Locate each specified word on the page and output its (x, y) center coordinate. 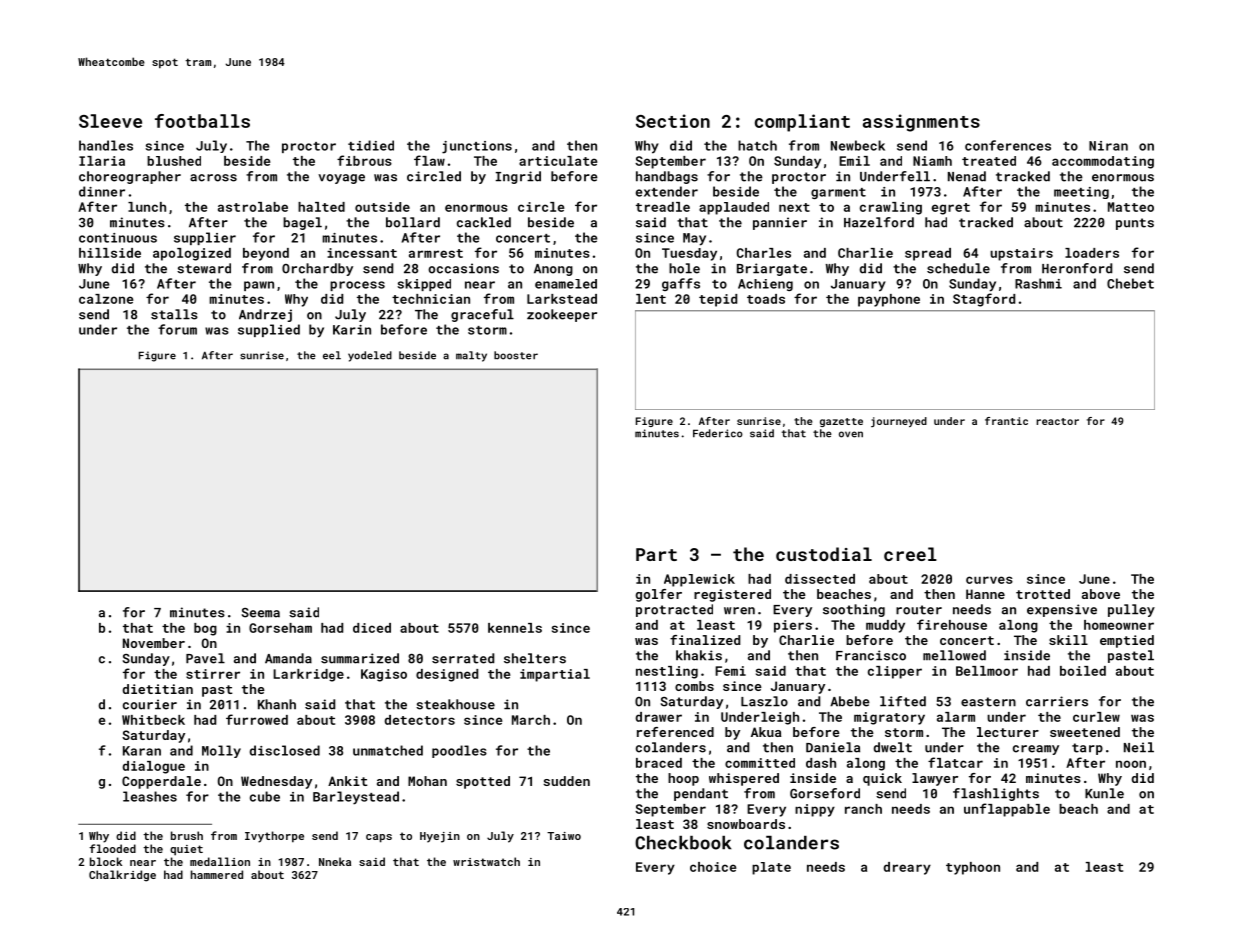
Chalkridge (122, 876)
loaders (1092, 253)
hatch (757, 145)
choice (713, 867)
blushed (174, 161)
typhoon (973, 868)
